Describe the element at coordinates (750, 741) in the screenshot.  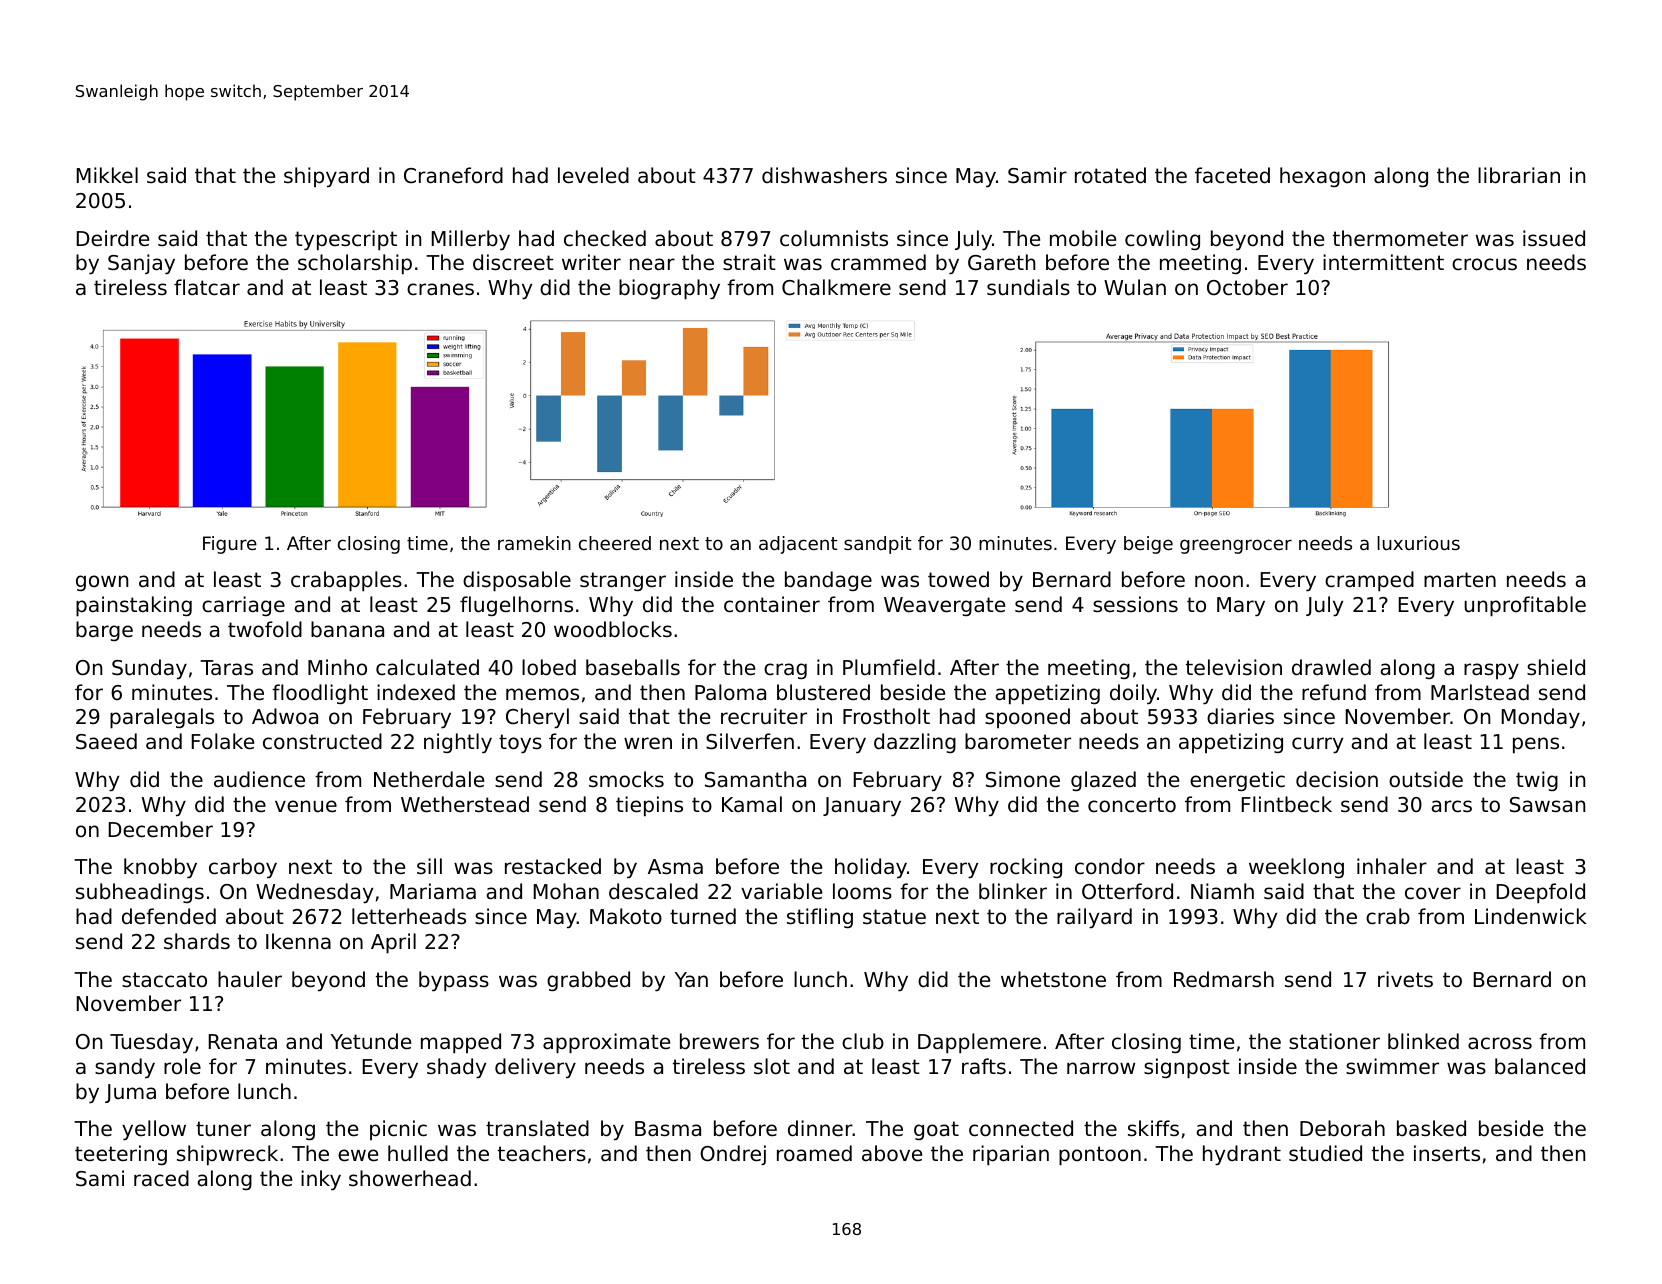
I see `Silverfen` at that location.
